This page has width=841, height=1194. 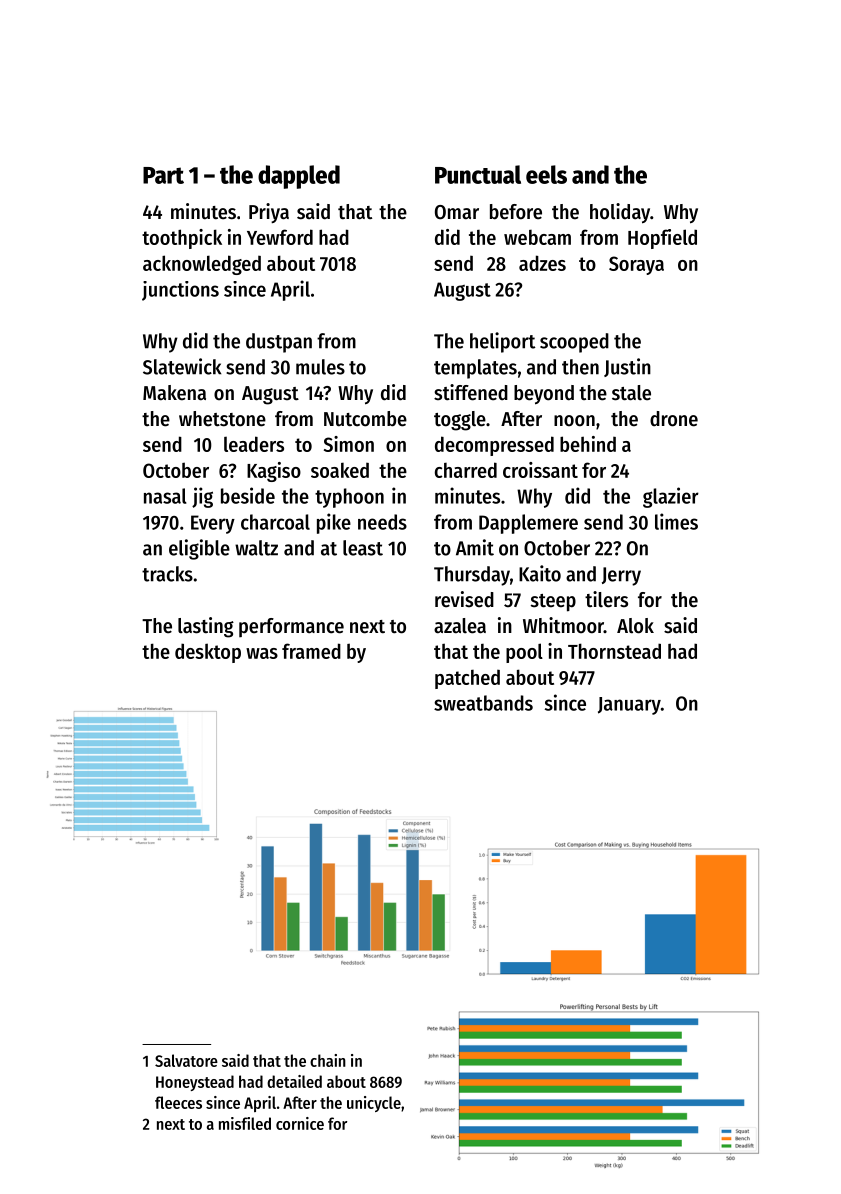 I want to click on chain, so click(x=328, y=1060).
